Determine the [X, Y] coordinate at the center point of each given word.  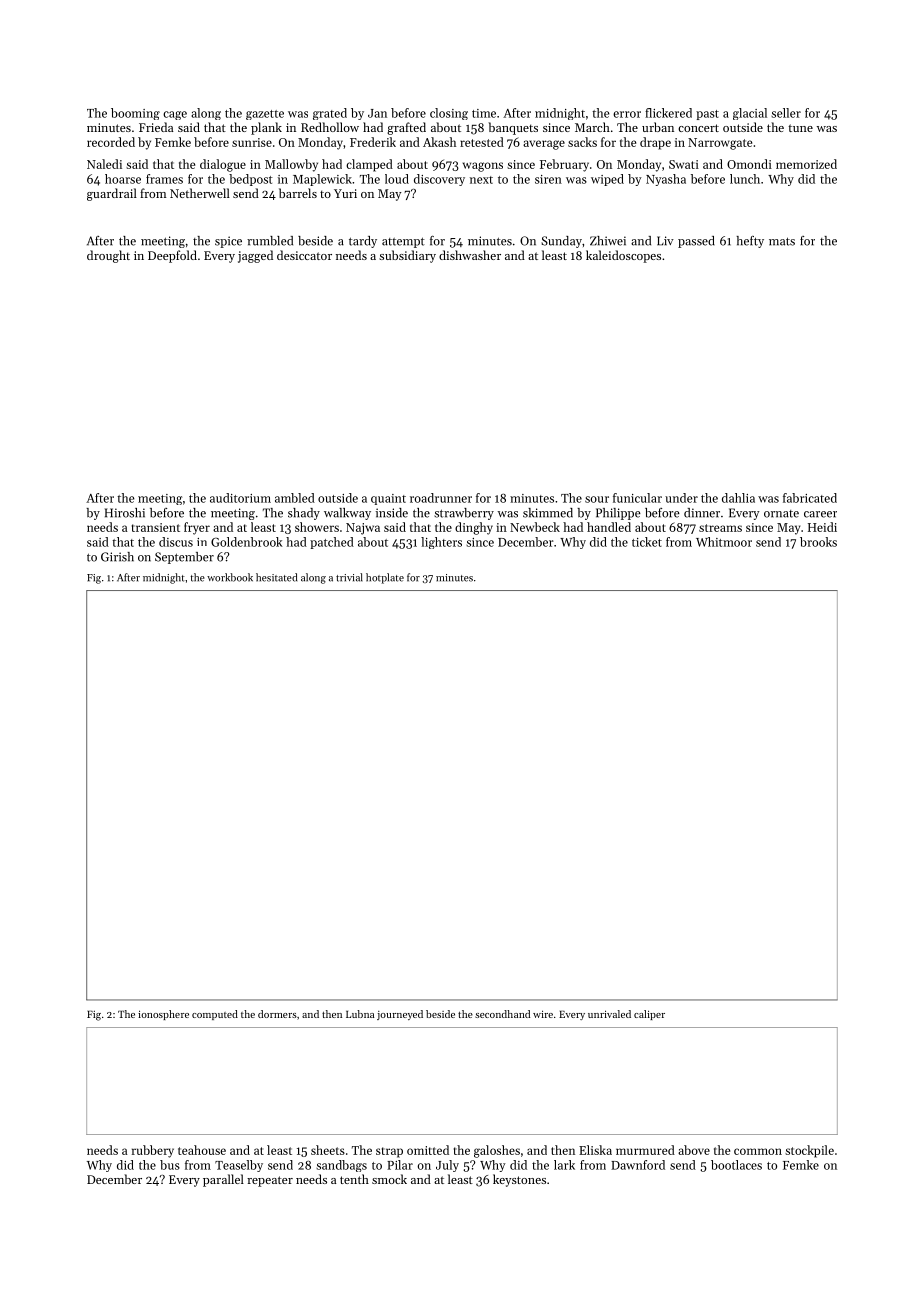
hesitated [276, 577]
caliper [649, 1015]
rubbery [153, 1151]
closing [449, 114]
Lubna [360, 1014]
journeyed [400, 1015]
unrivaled [609, 1014]
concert [698, 128]
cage [175, 115]
